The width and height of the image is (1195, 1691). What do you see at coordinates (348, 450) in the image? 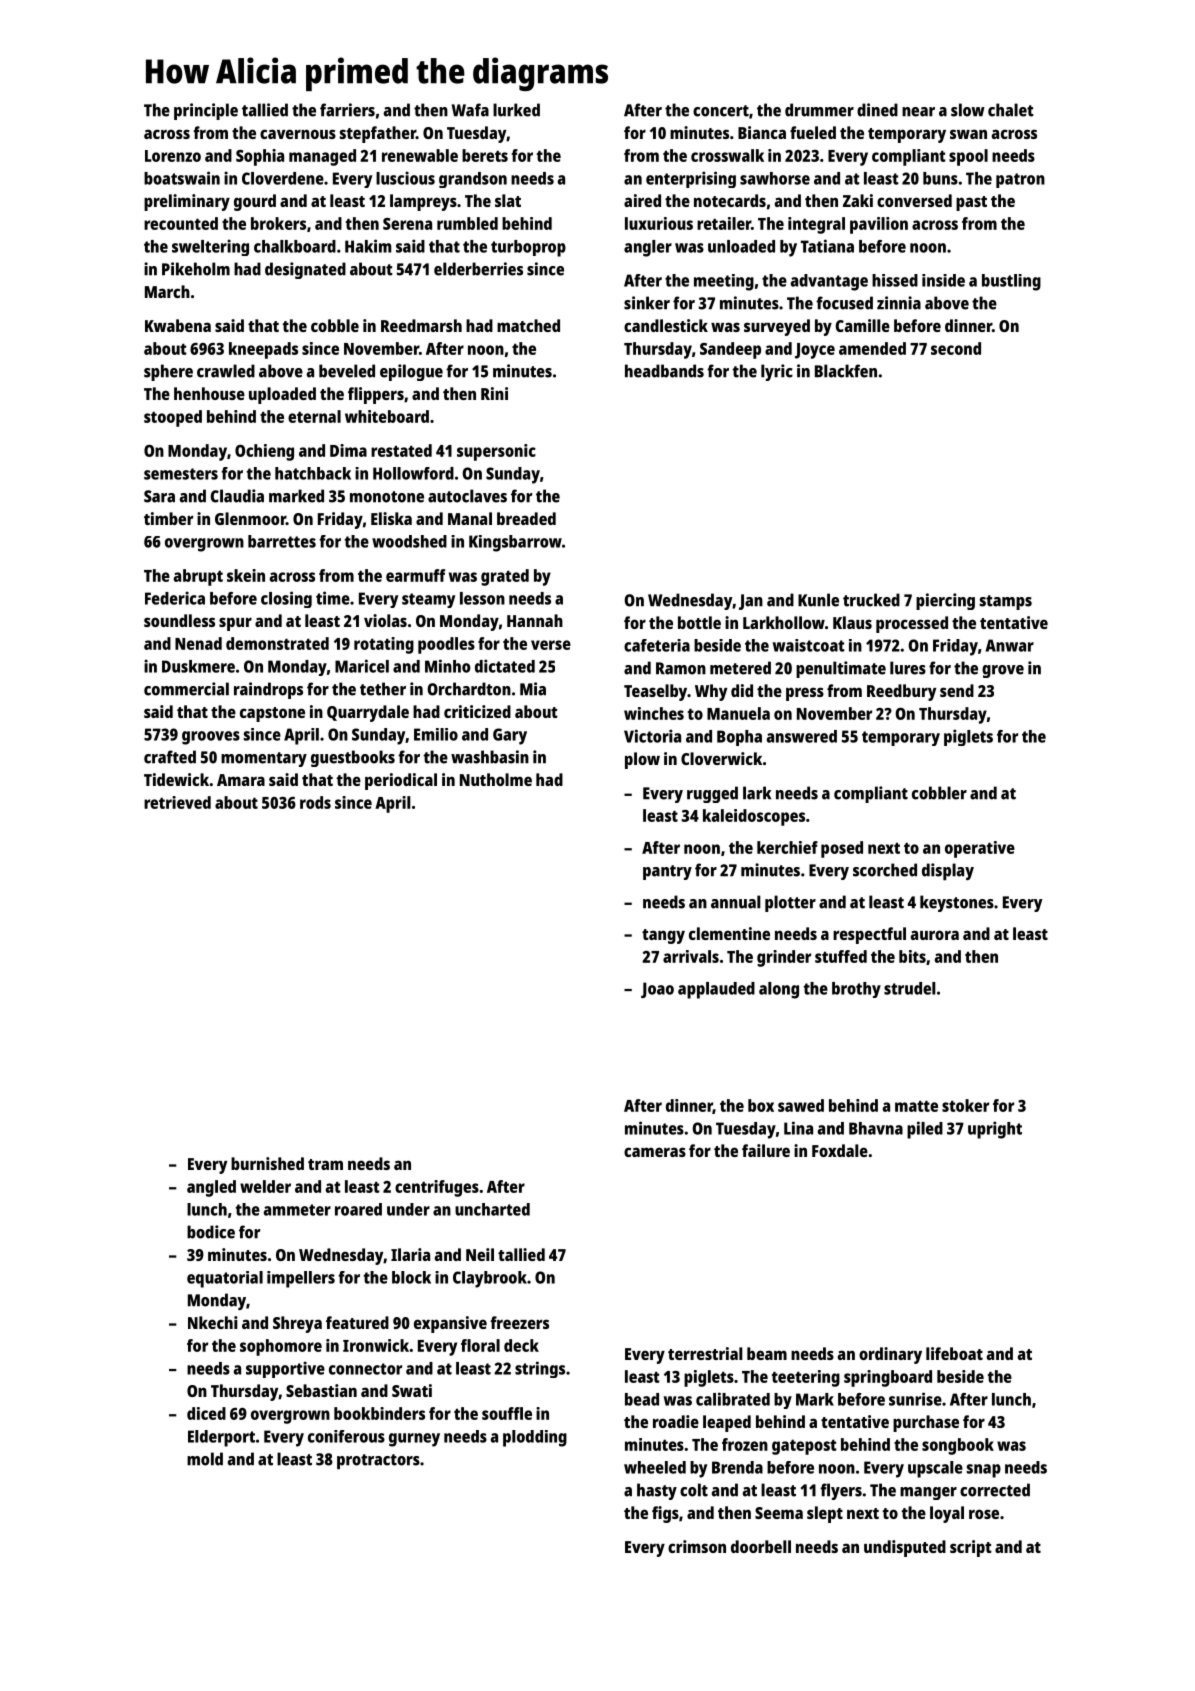
I see `Dima` at bounding box center [348, 450].
